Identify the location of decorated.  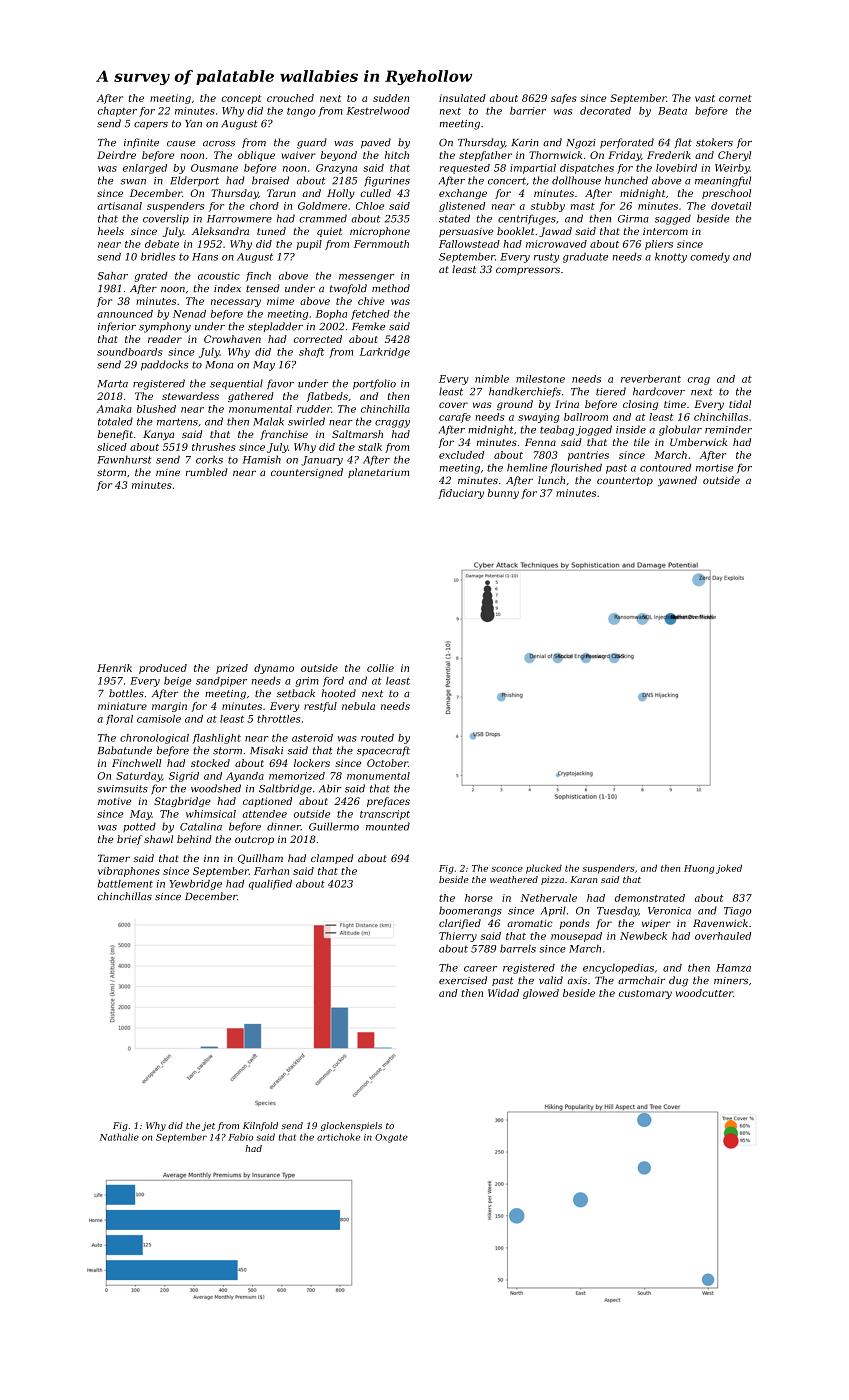
(605, 111).
